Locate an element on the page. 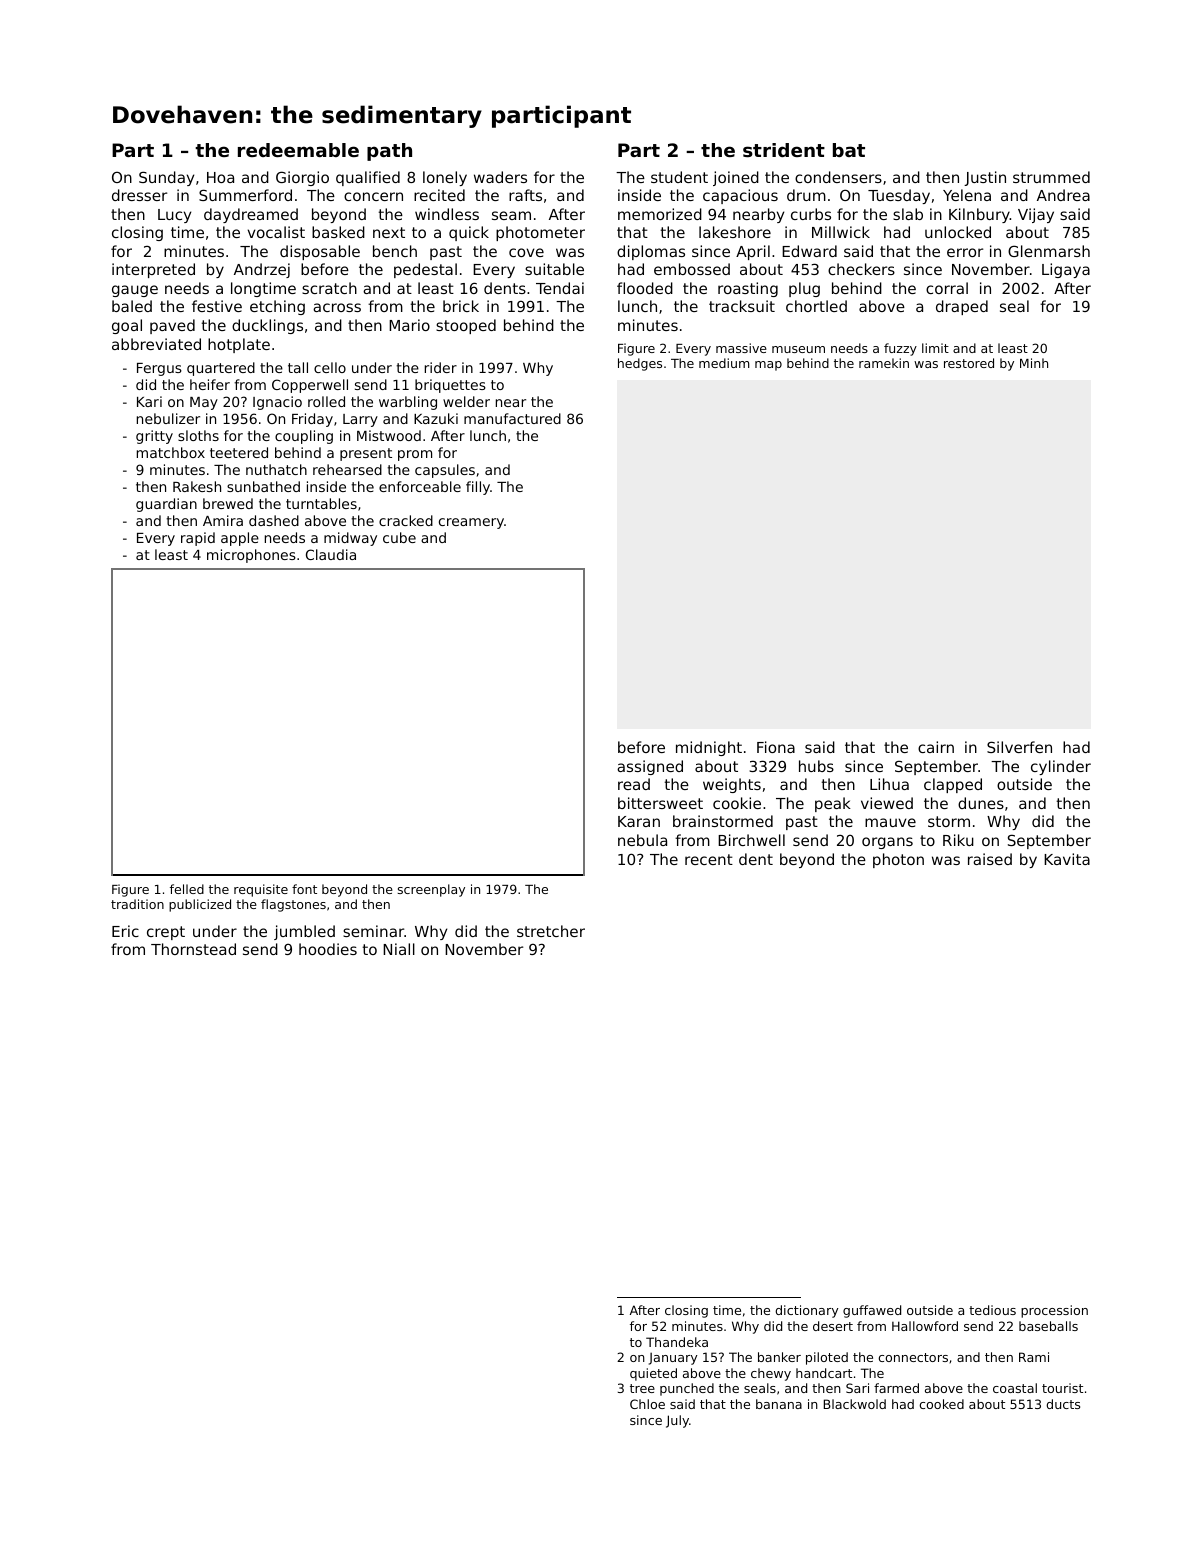 The width and height of the document is (1202, 1555). ducts is located at coordinates (1063, 1404).
